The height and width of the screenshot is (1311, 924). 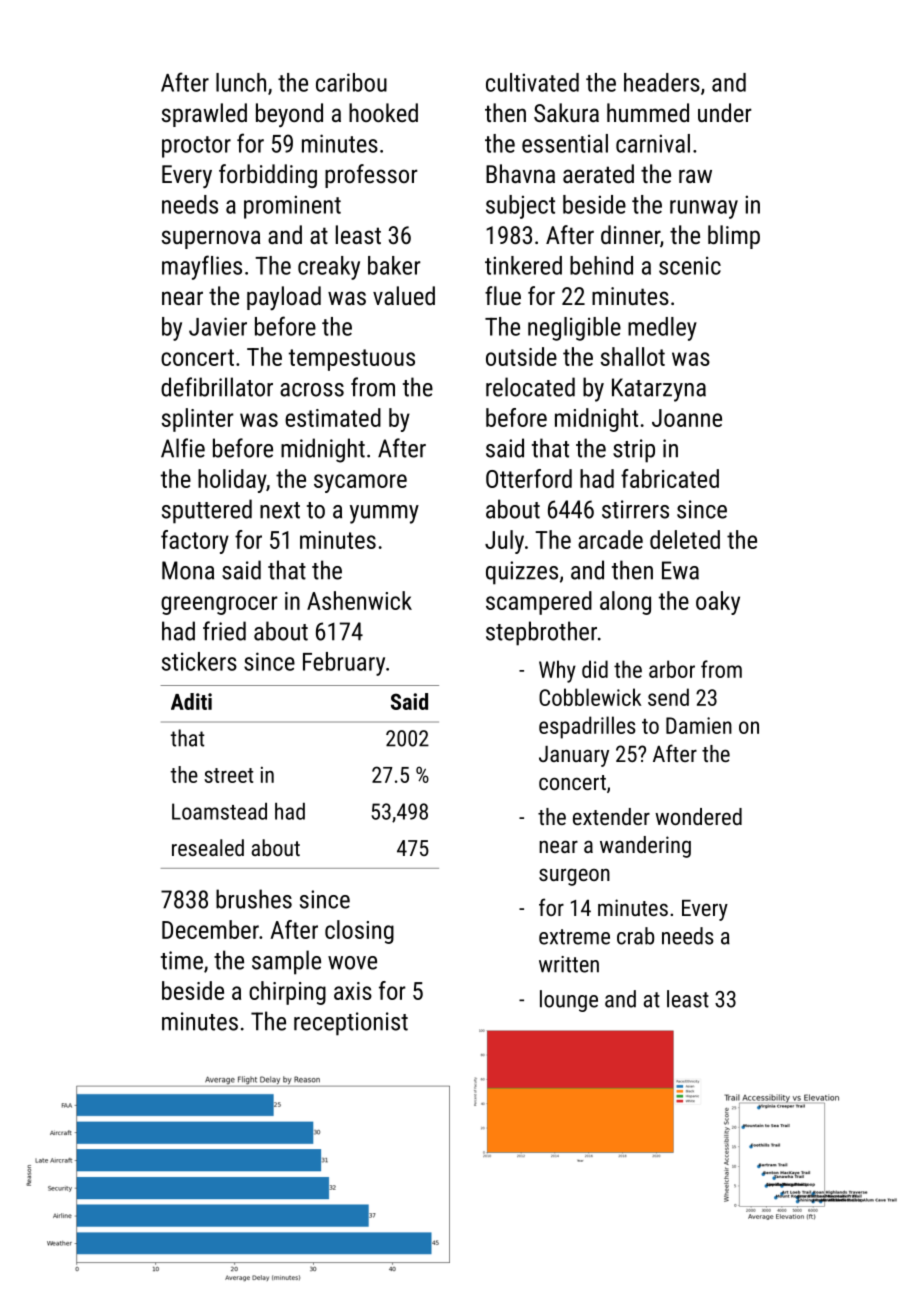 I want to click on lounge, so click(x=569, y=1001).
